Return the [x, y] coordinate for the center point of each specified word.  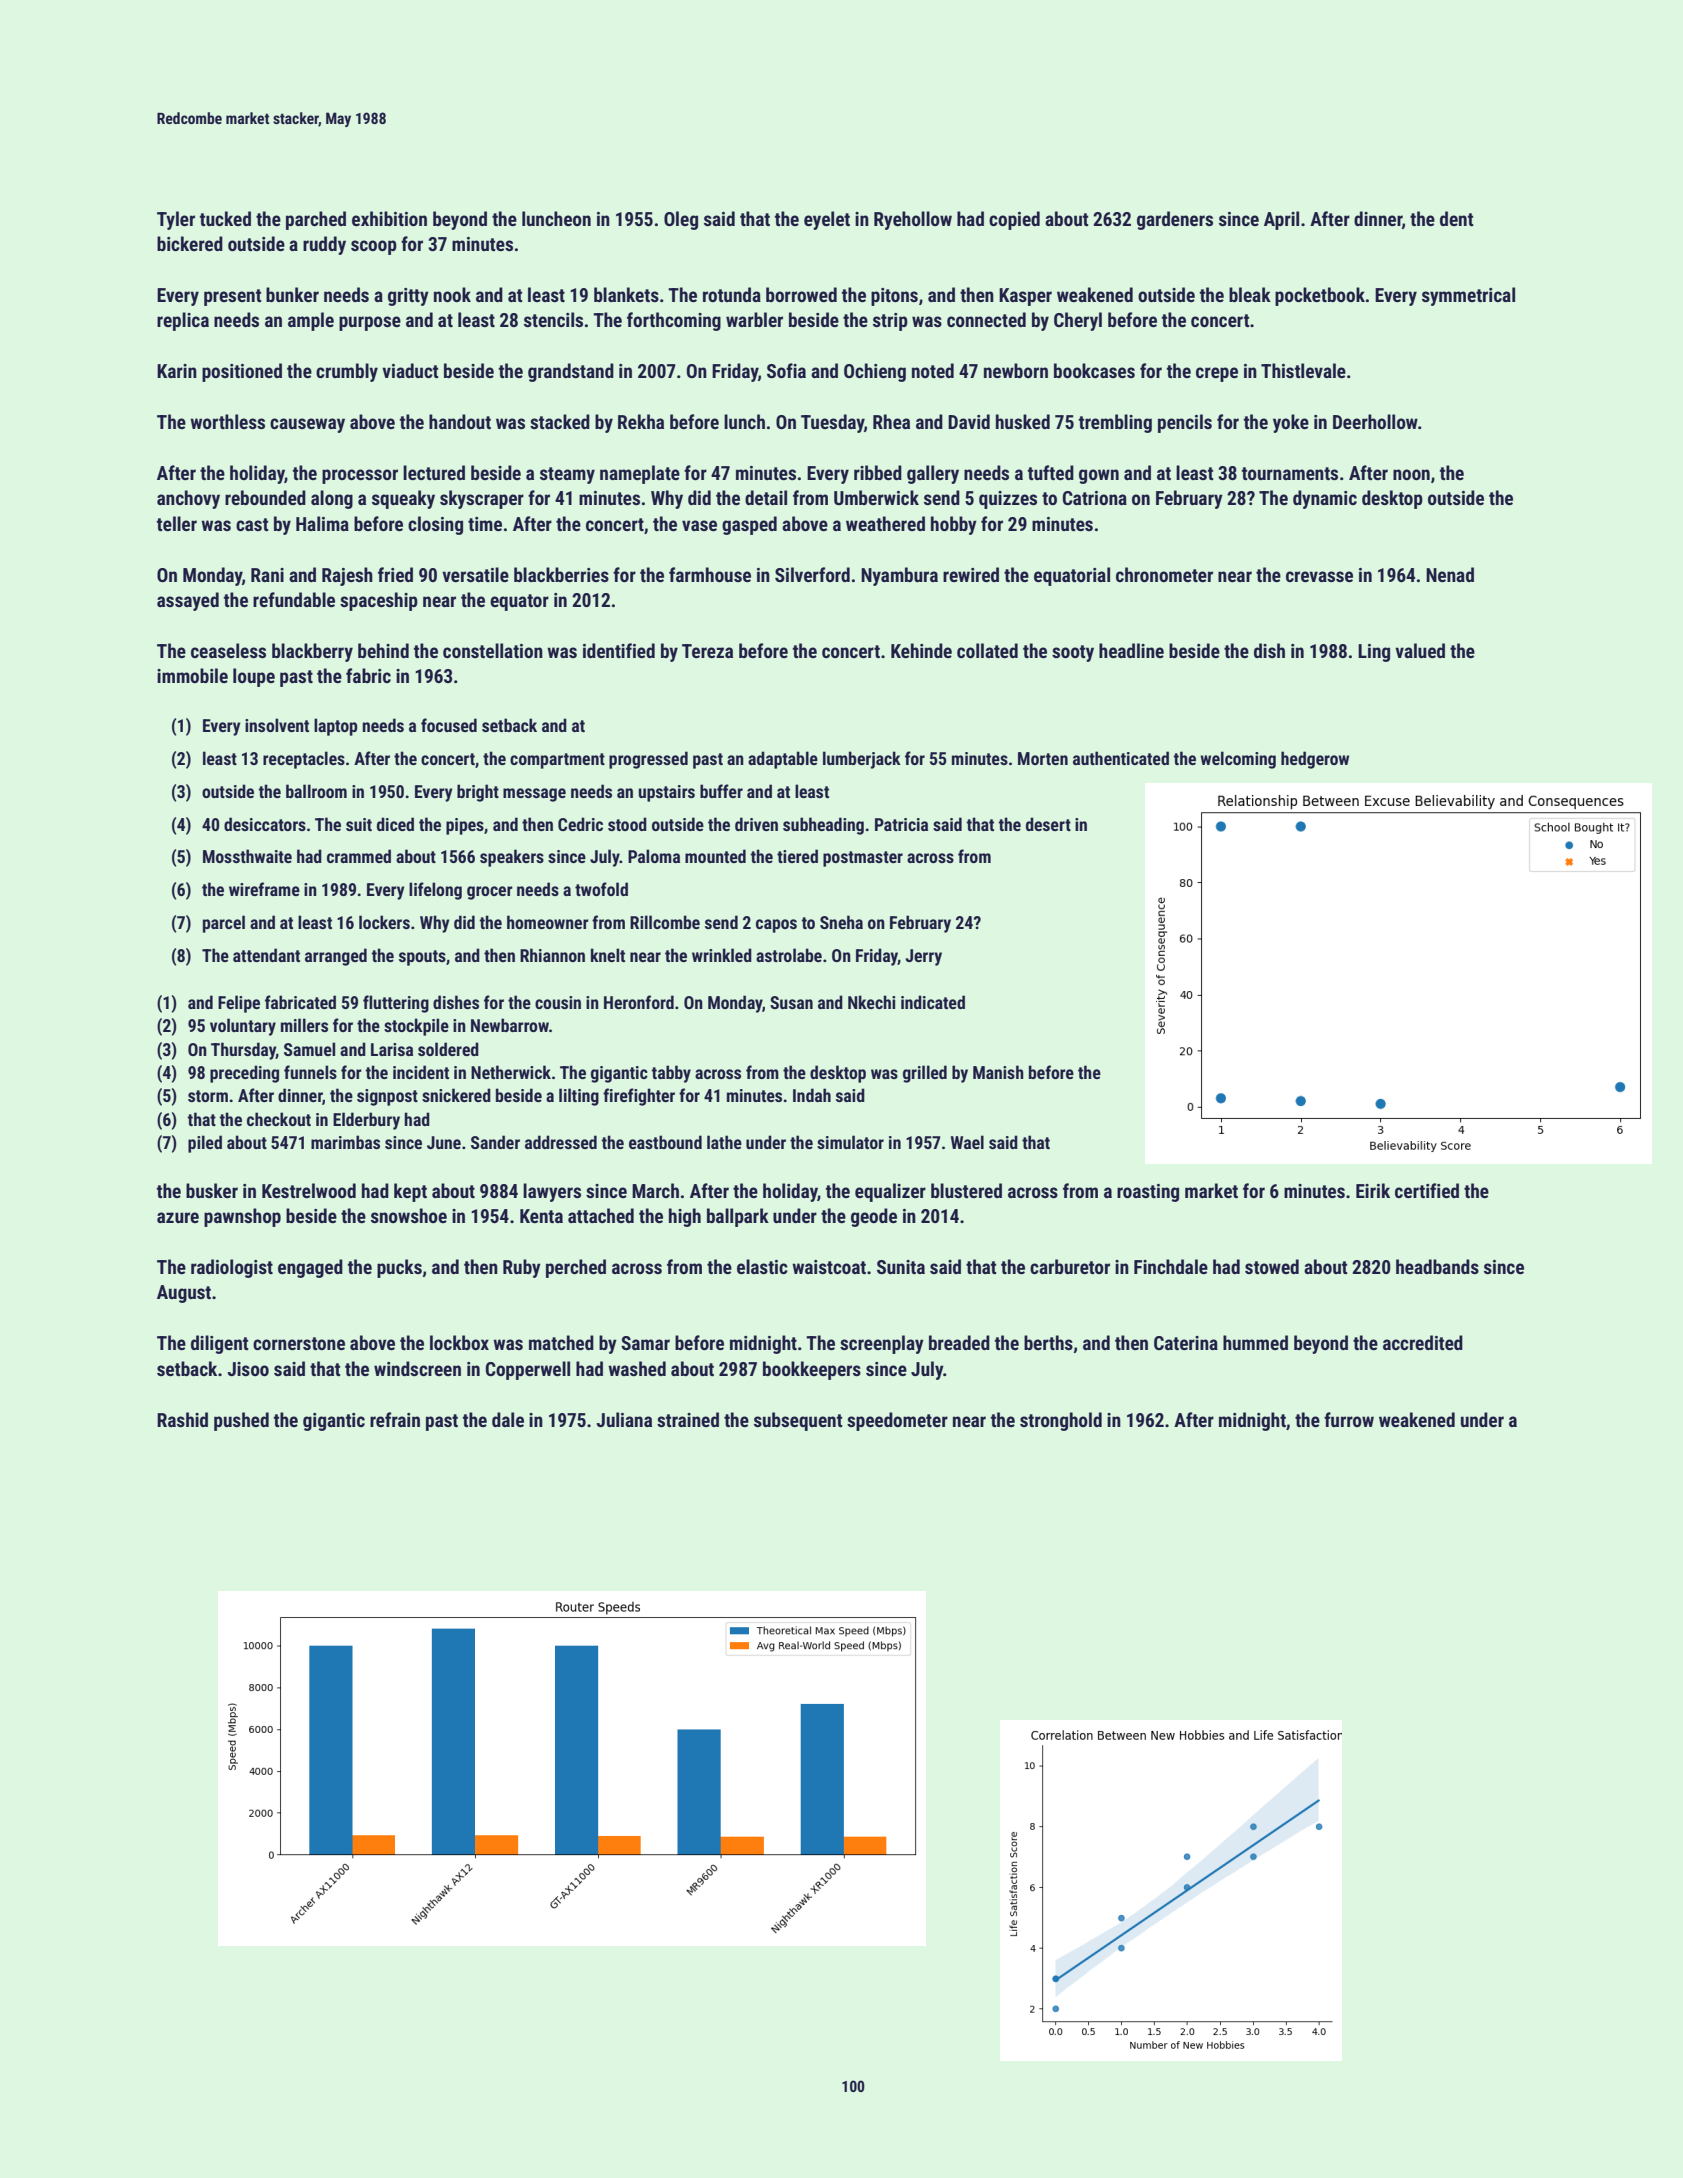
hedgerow [1315, 760]
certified [1427, 1190]
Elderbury [366, 1121]
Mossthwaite [247, 856]
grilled [925, 1074]
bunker [292, 294]
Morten [1043, 758]
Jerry [923, 957]
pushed [241, 1421]
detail [766, 497]
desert [1048, 824]
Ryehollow [913, 220]
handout [460, 421]
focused [449, 725]
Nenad [1450, 574]
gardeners [1175, 220]
